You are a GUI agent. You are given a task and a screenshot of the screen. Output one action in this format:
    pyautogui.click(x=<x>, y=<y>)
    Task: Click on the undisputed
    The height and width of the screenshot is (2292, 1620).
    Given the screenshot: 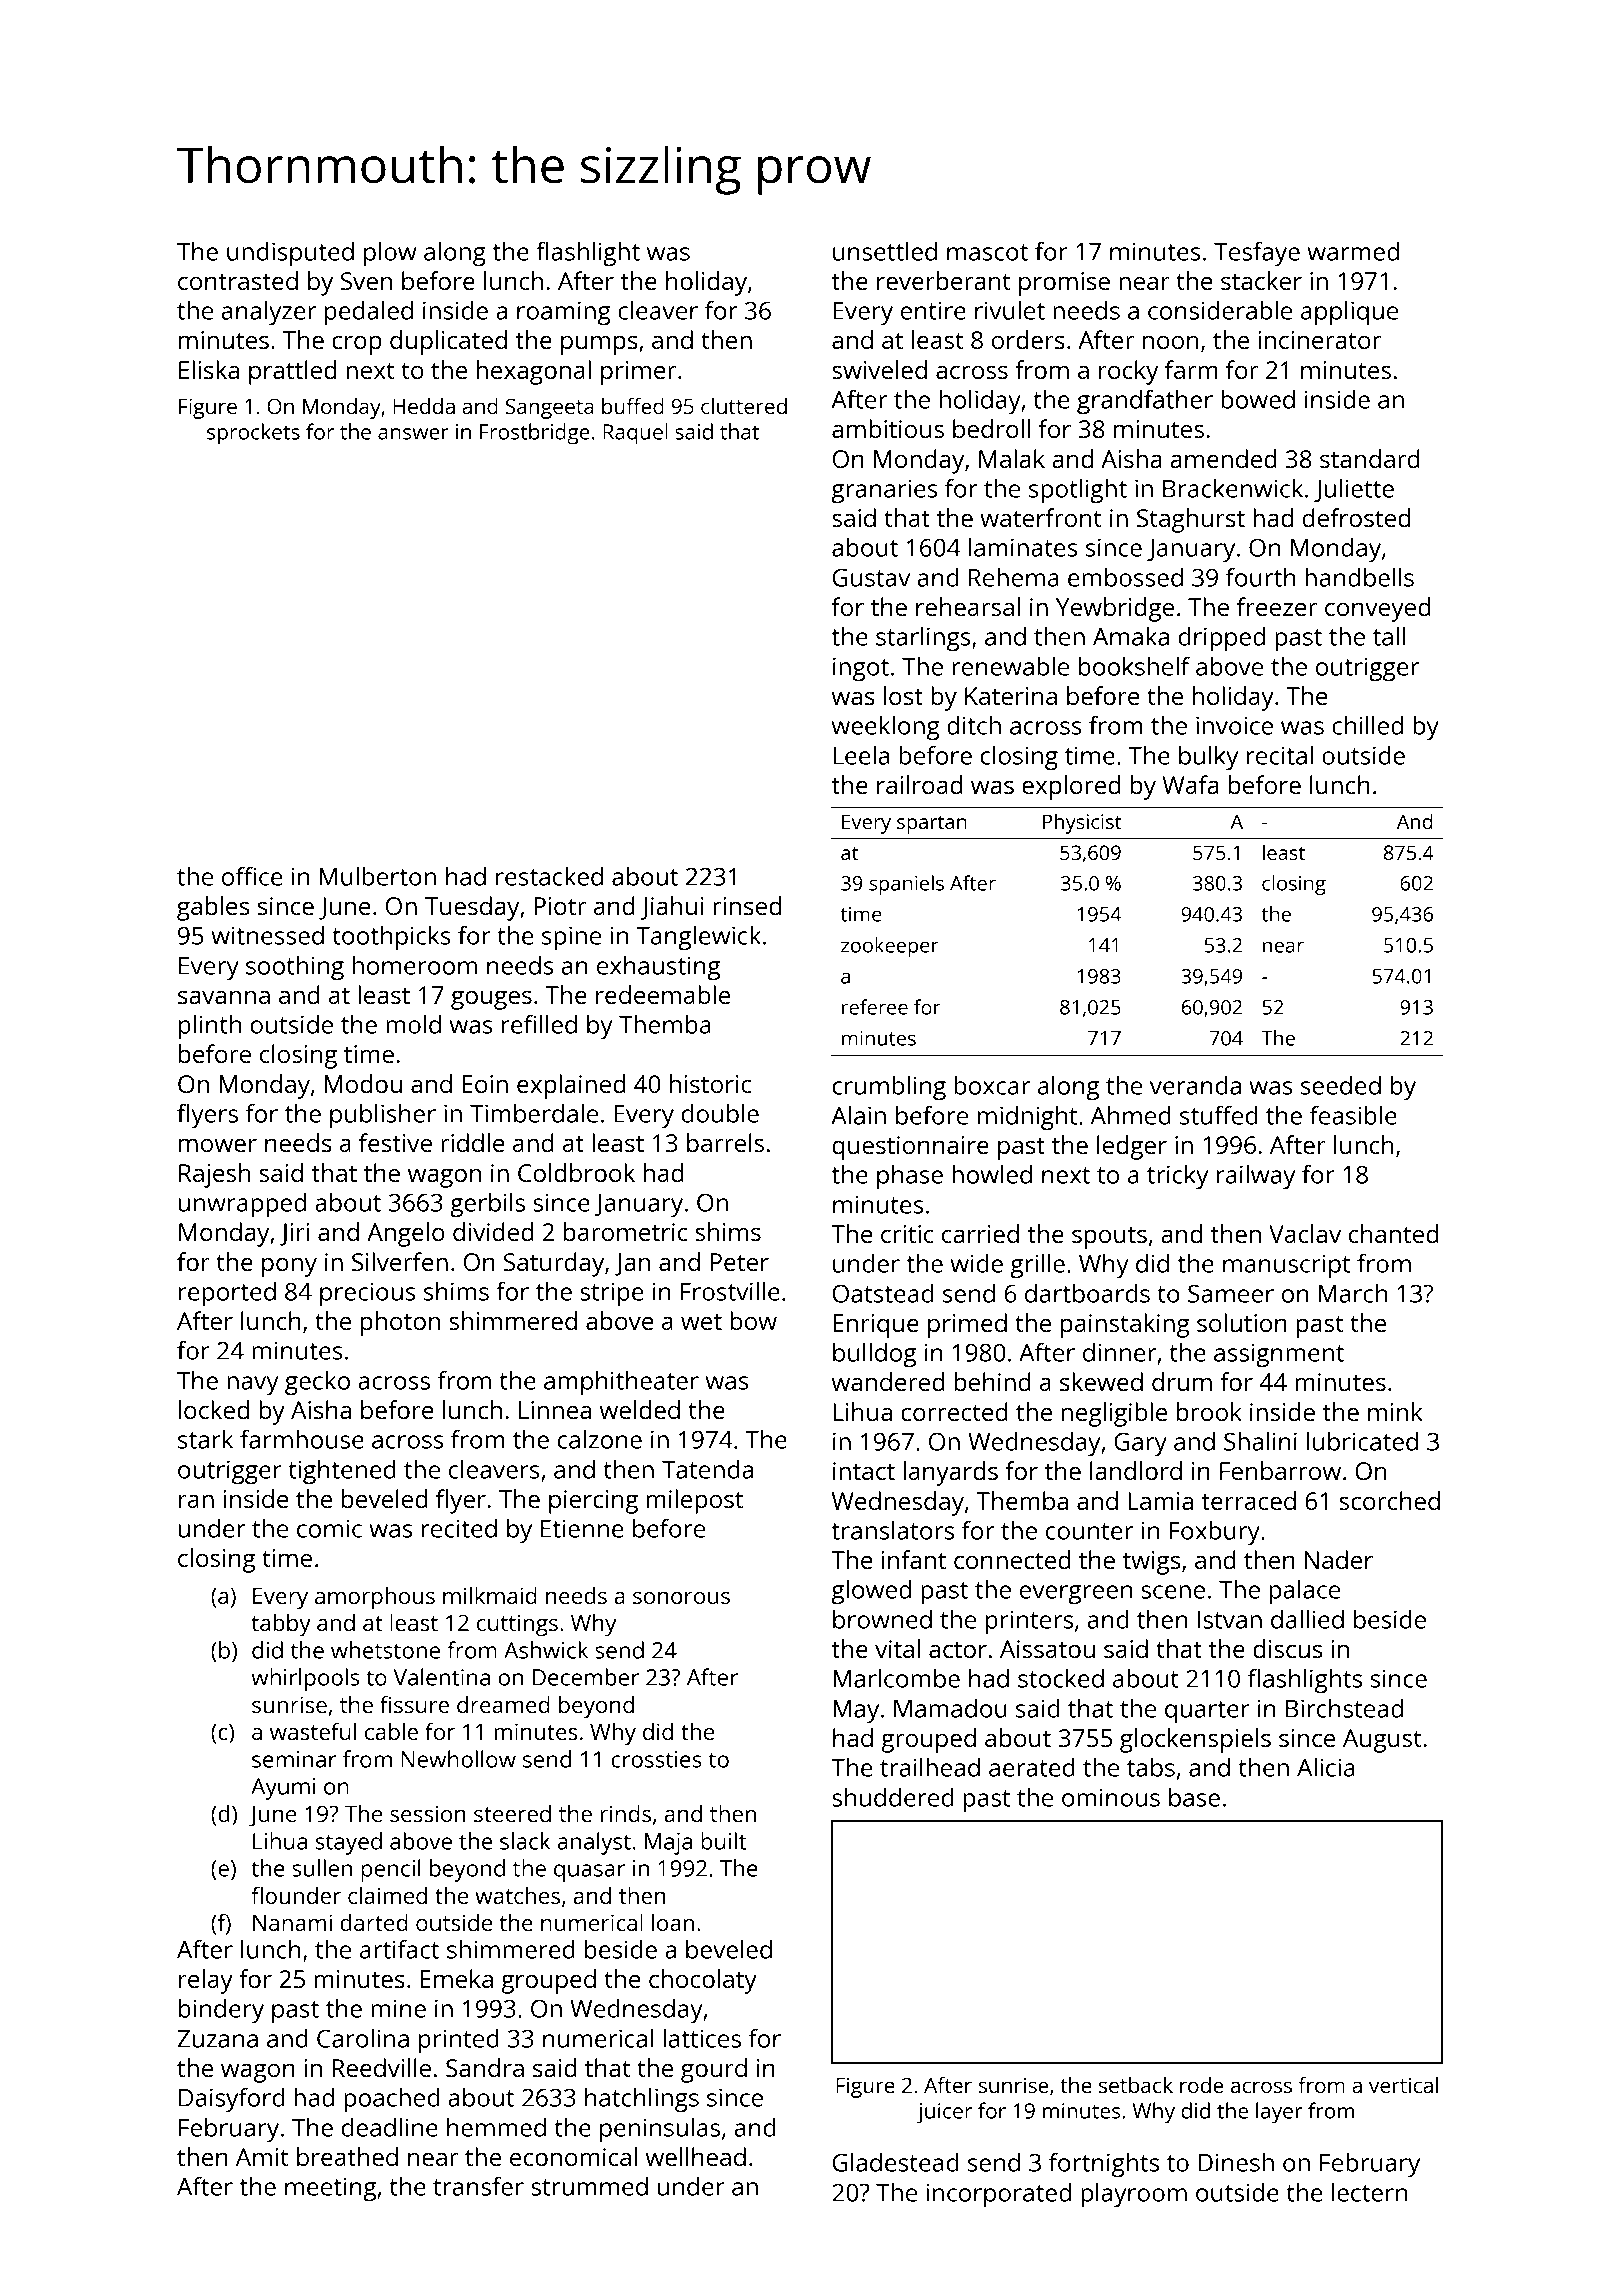 What is the action you would take?
    pyautogui.click(x=290, y=254)
